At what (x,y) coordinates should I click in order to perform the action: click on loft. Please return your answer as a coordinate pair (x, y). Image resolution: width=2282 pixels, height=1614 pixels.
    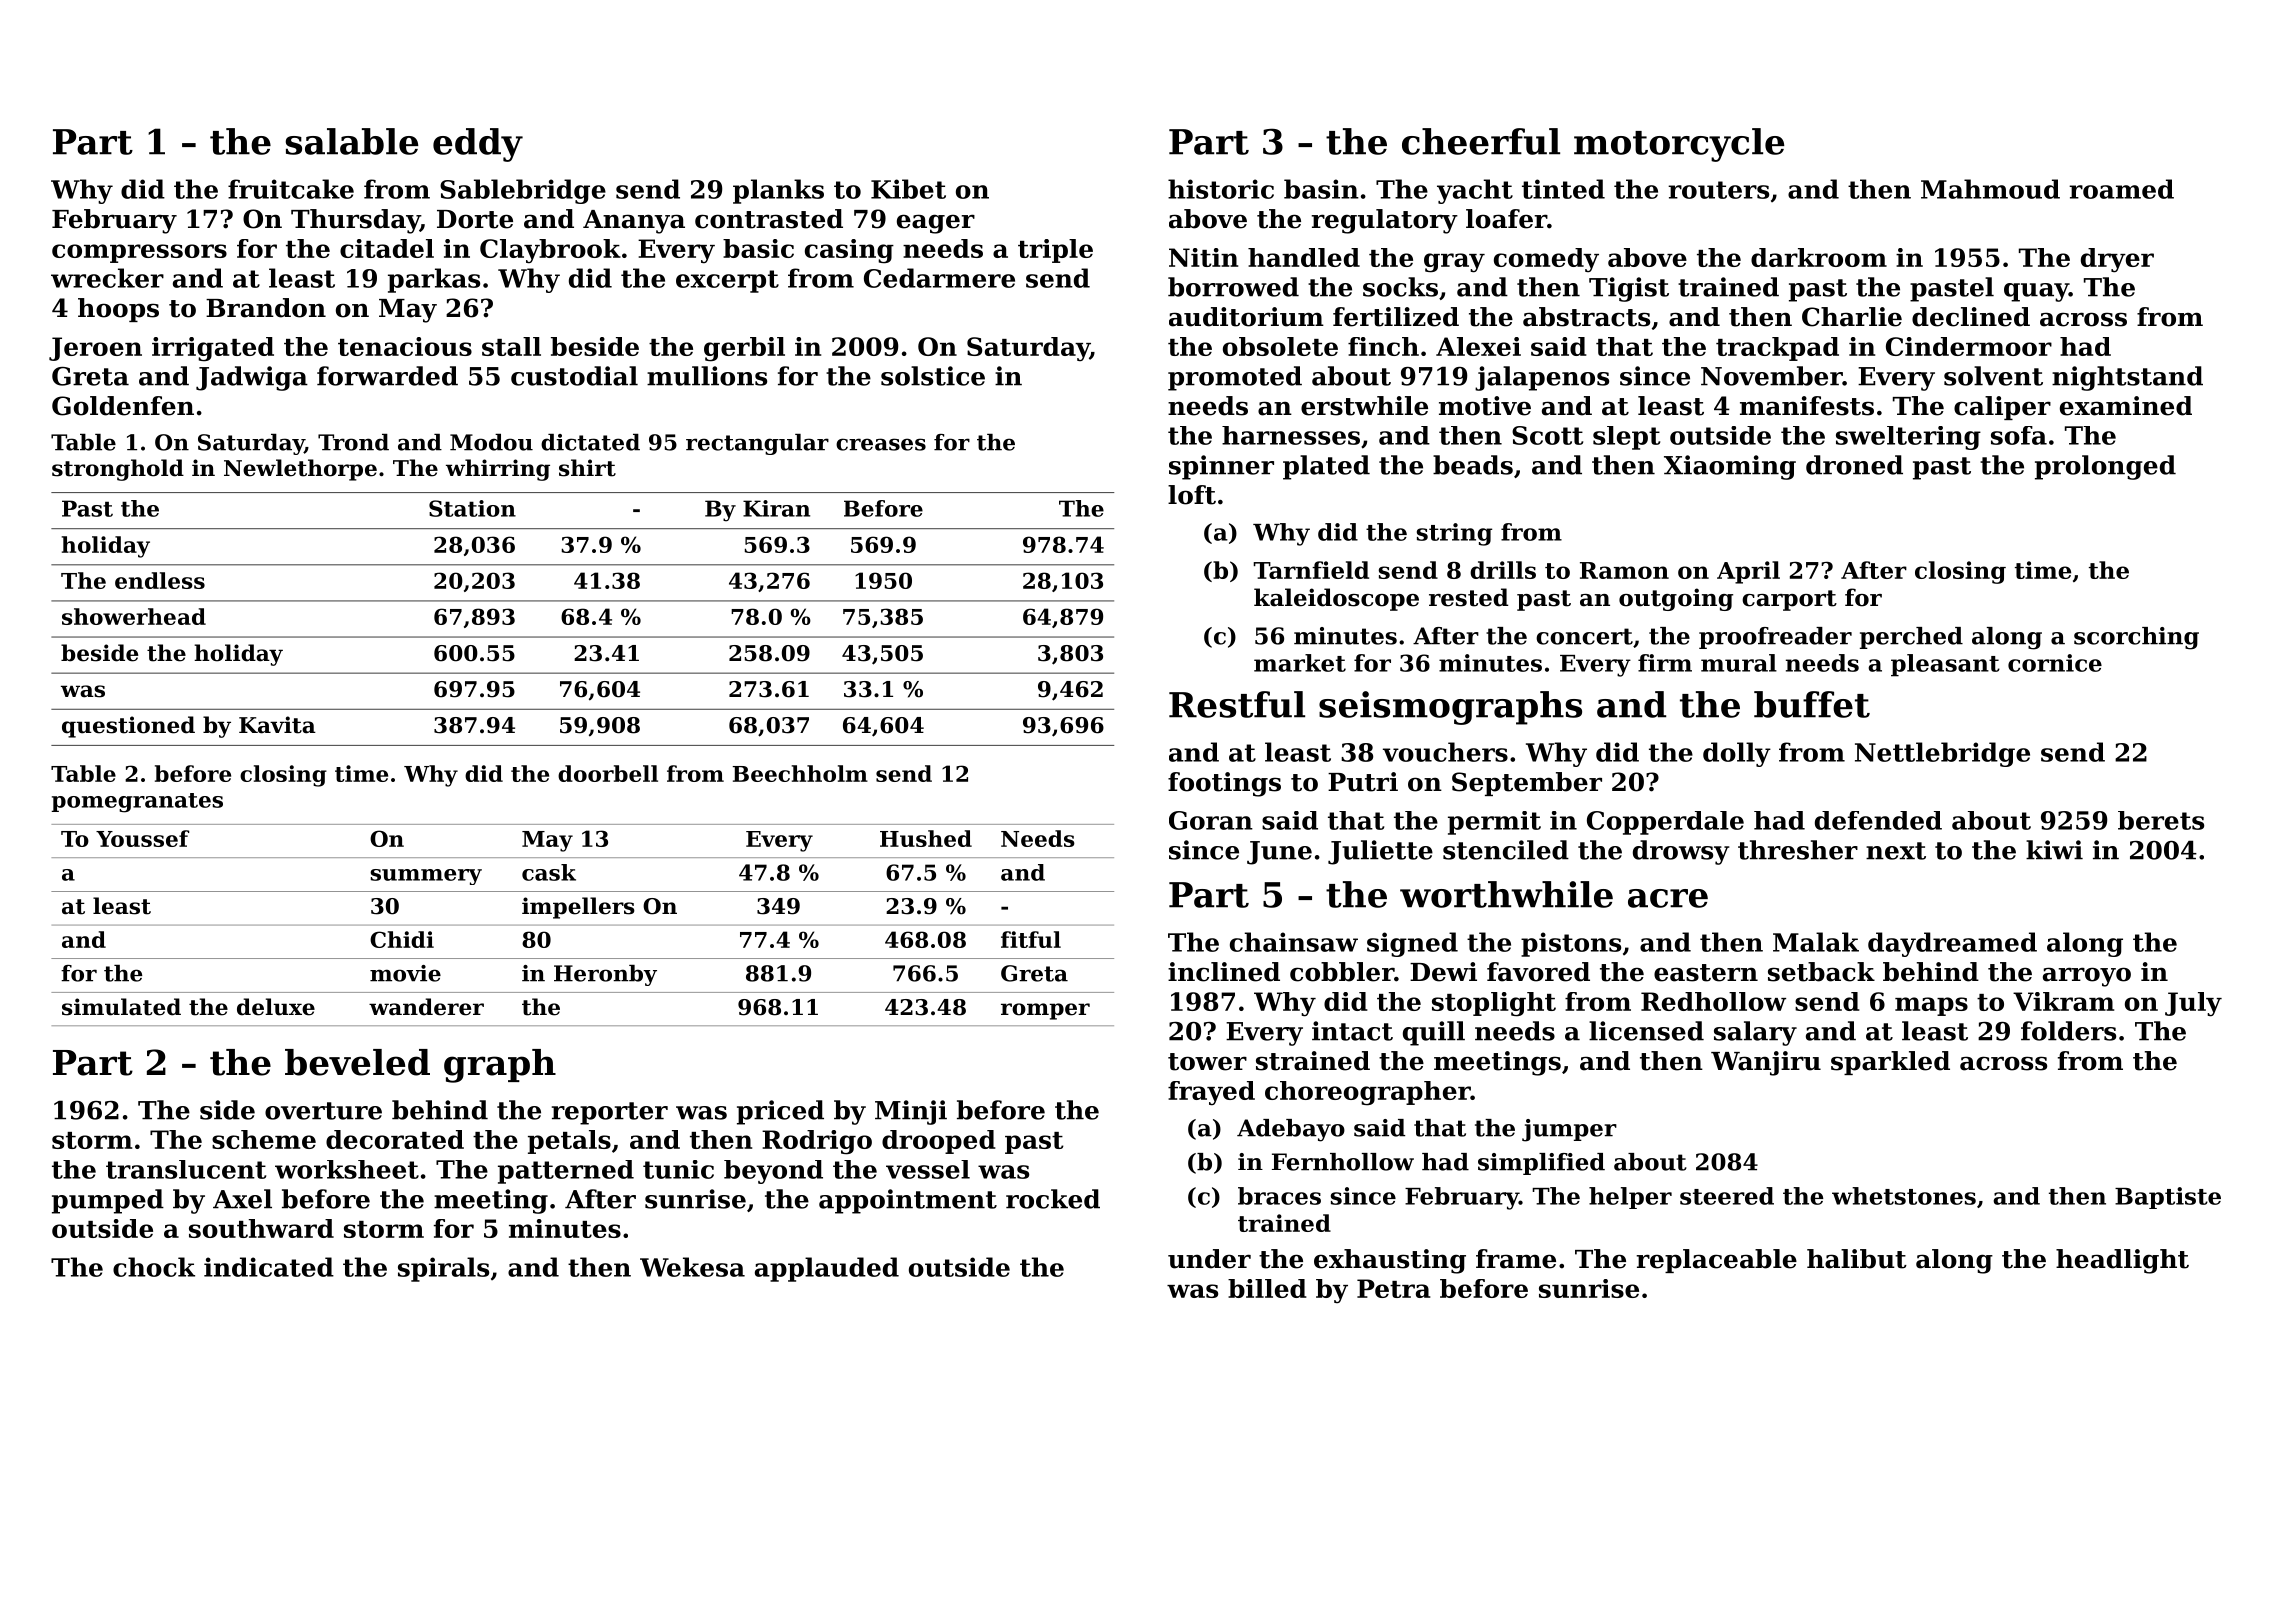
    Looking at the image, I should click on (1192, 495).
